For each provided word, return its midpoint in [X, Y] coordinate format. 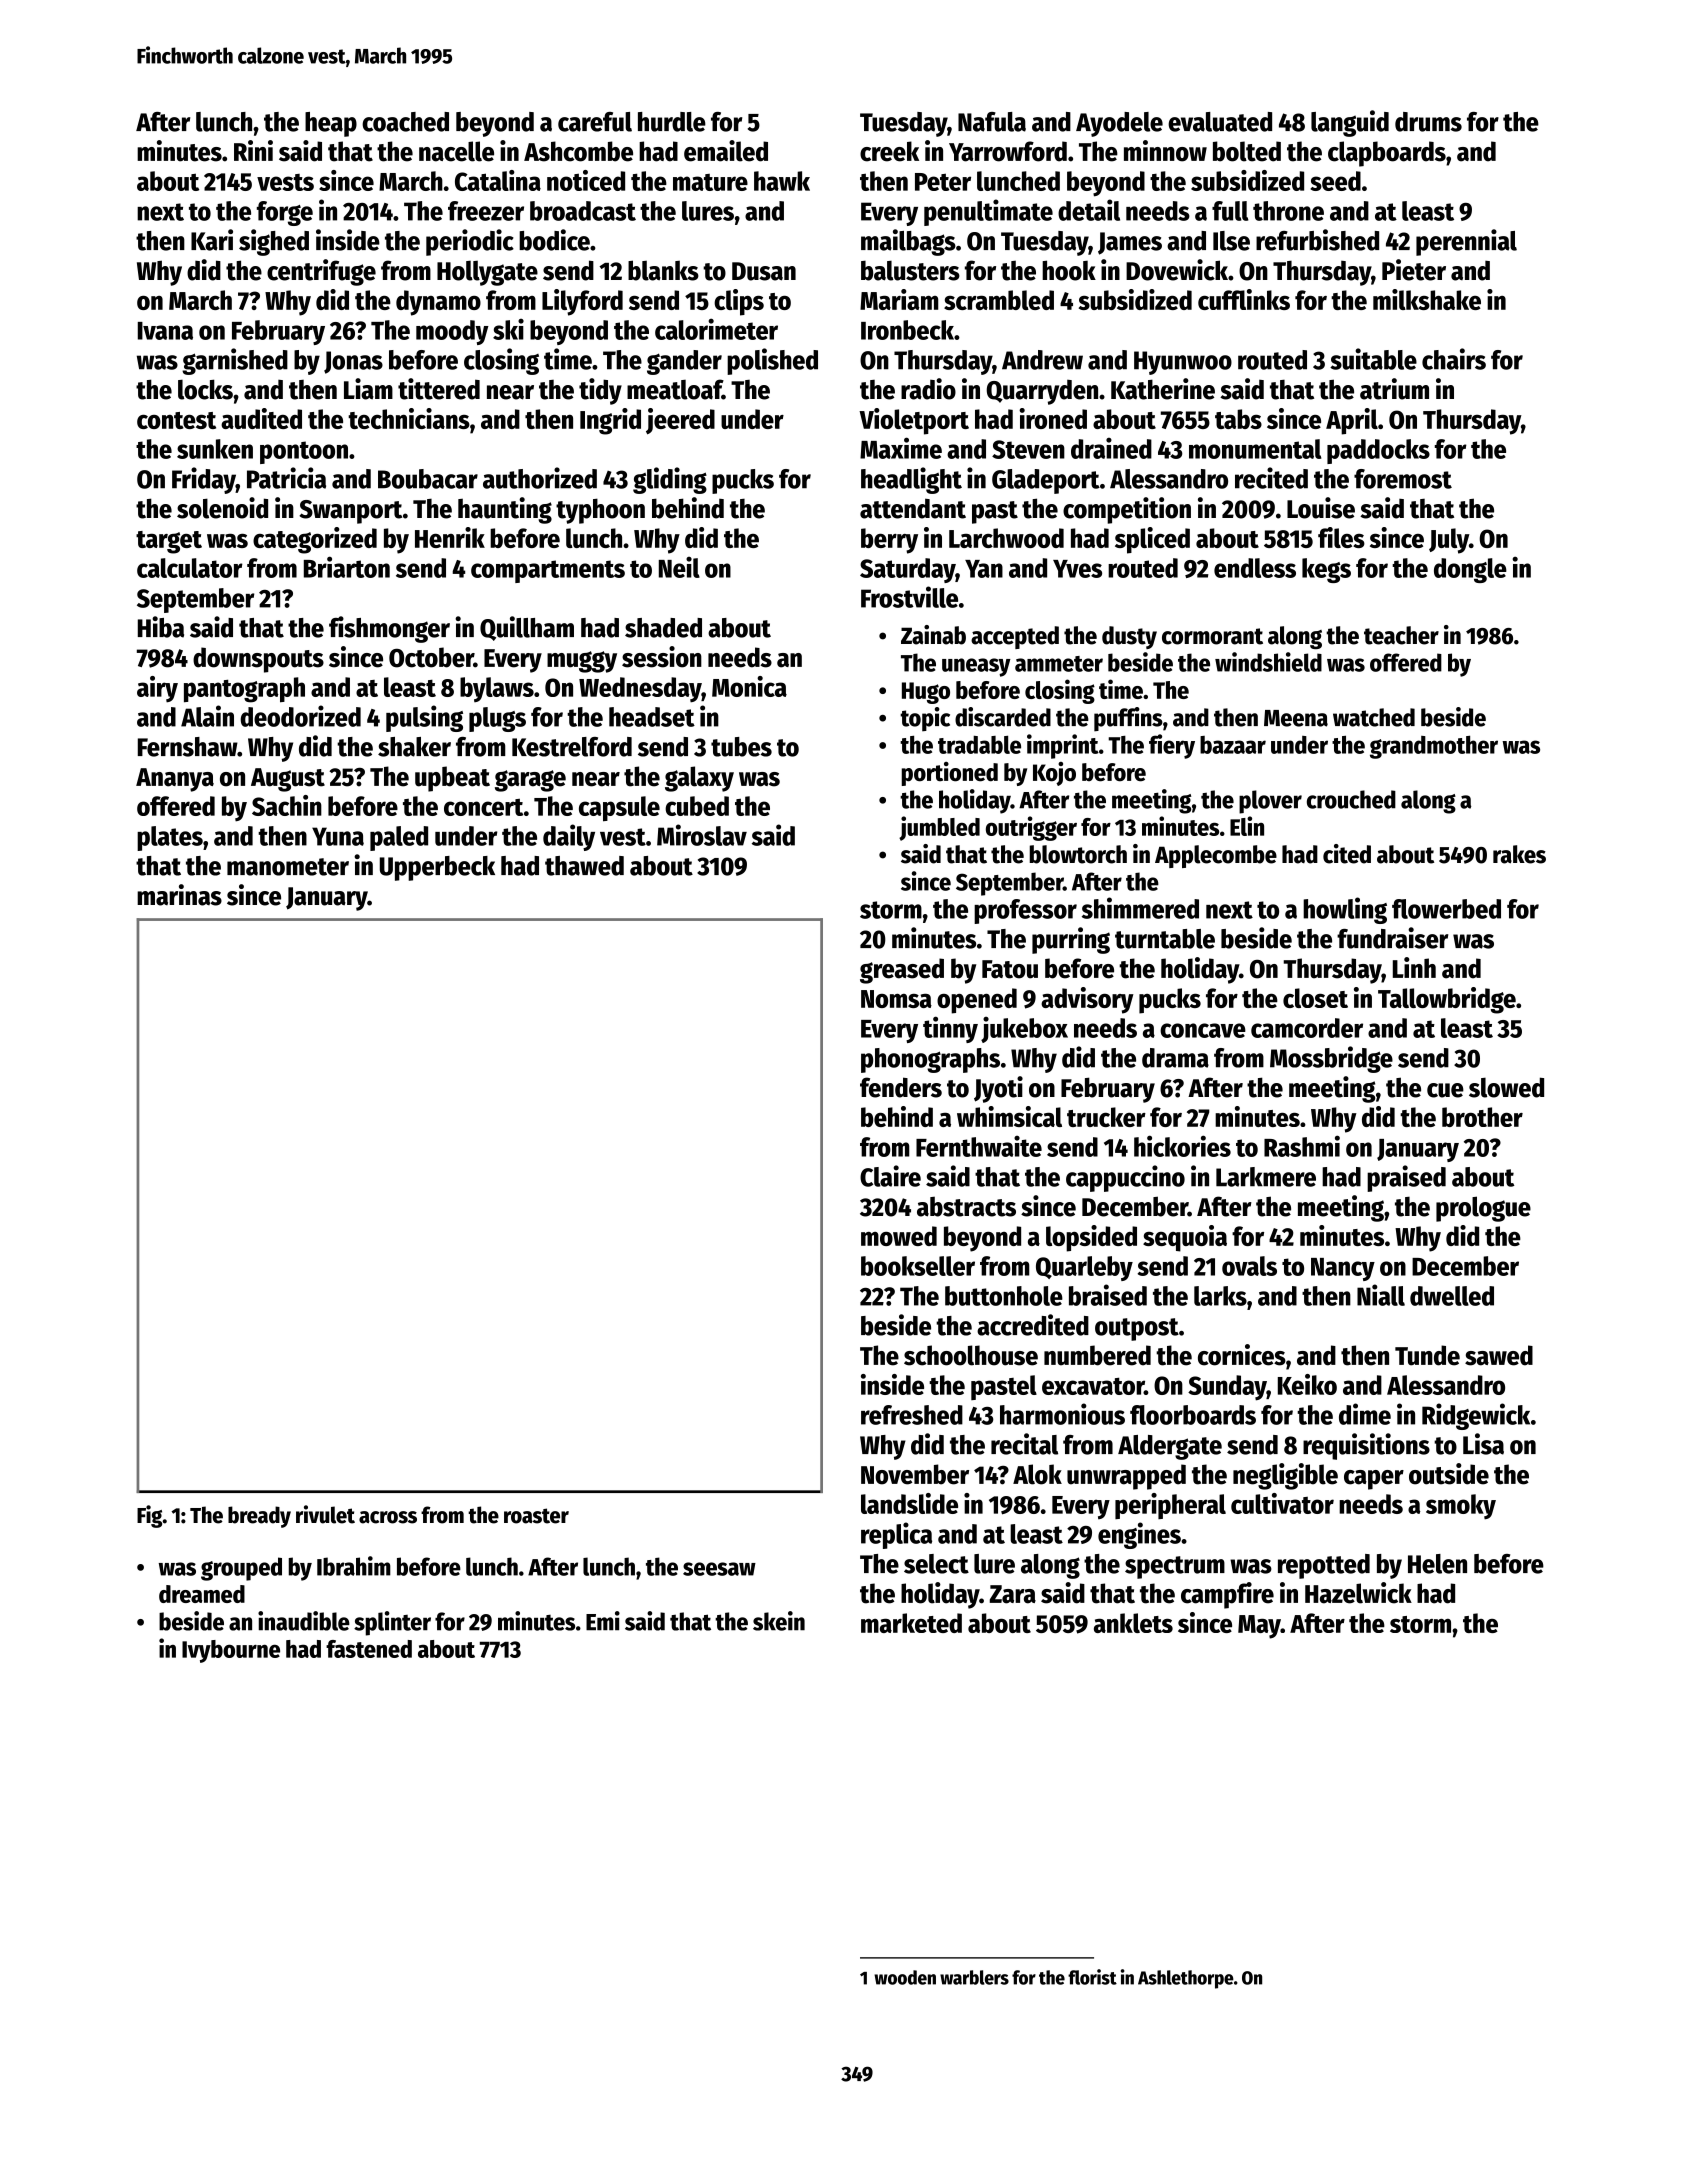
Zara [1013, 1594]
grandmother [1434, 747]
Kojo [1054, 774]
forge [285, 213]
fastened [369, 1649]
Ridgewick [1476, 1416]
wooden [905, 1977]
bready [259, 1517]
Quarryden [1042, 392]
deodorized [300, 716]
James [1130, 243]
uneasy [976, 667]
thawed [584, 866]
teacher [1401, 635]
